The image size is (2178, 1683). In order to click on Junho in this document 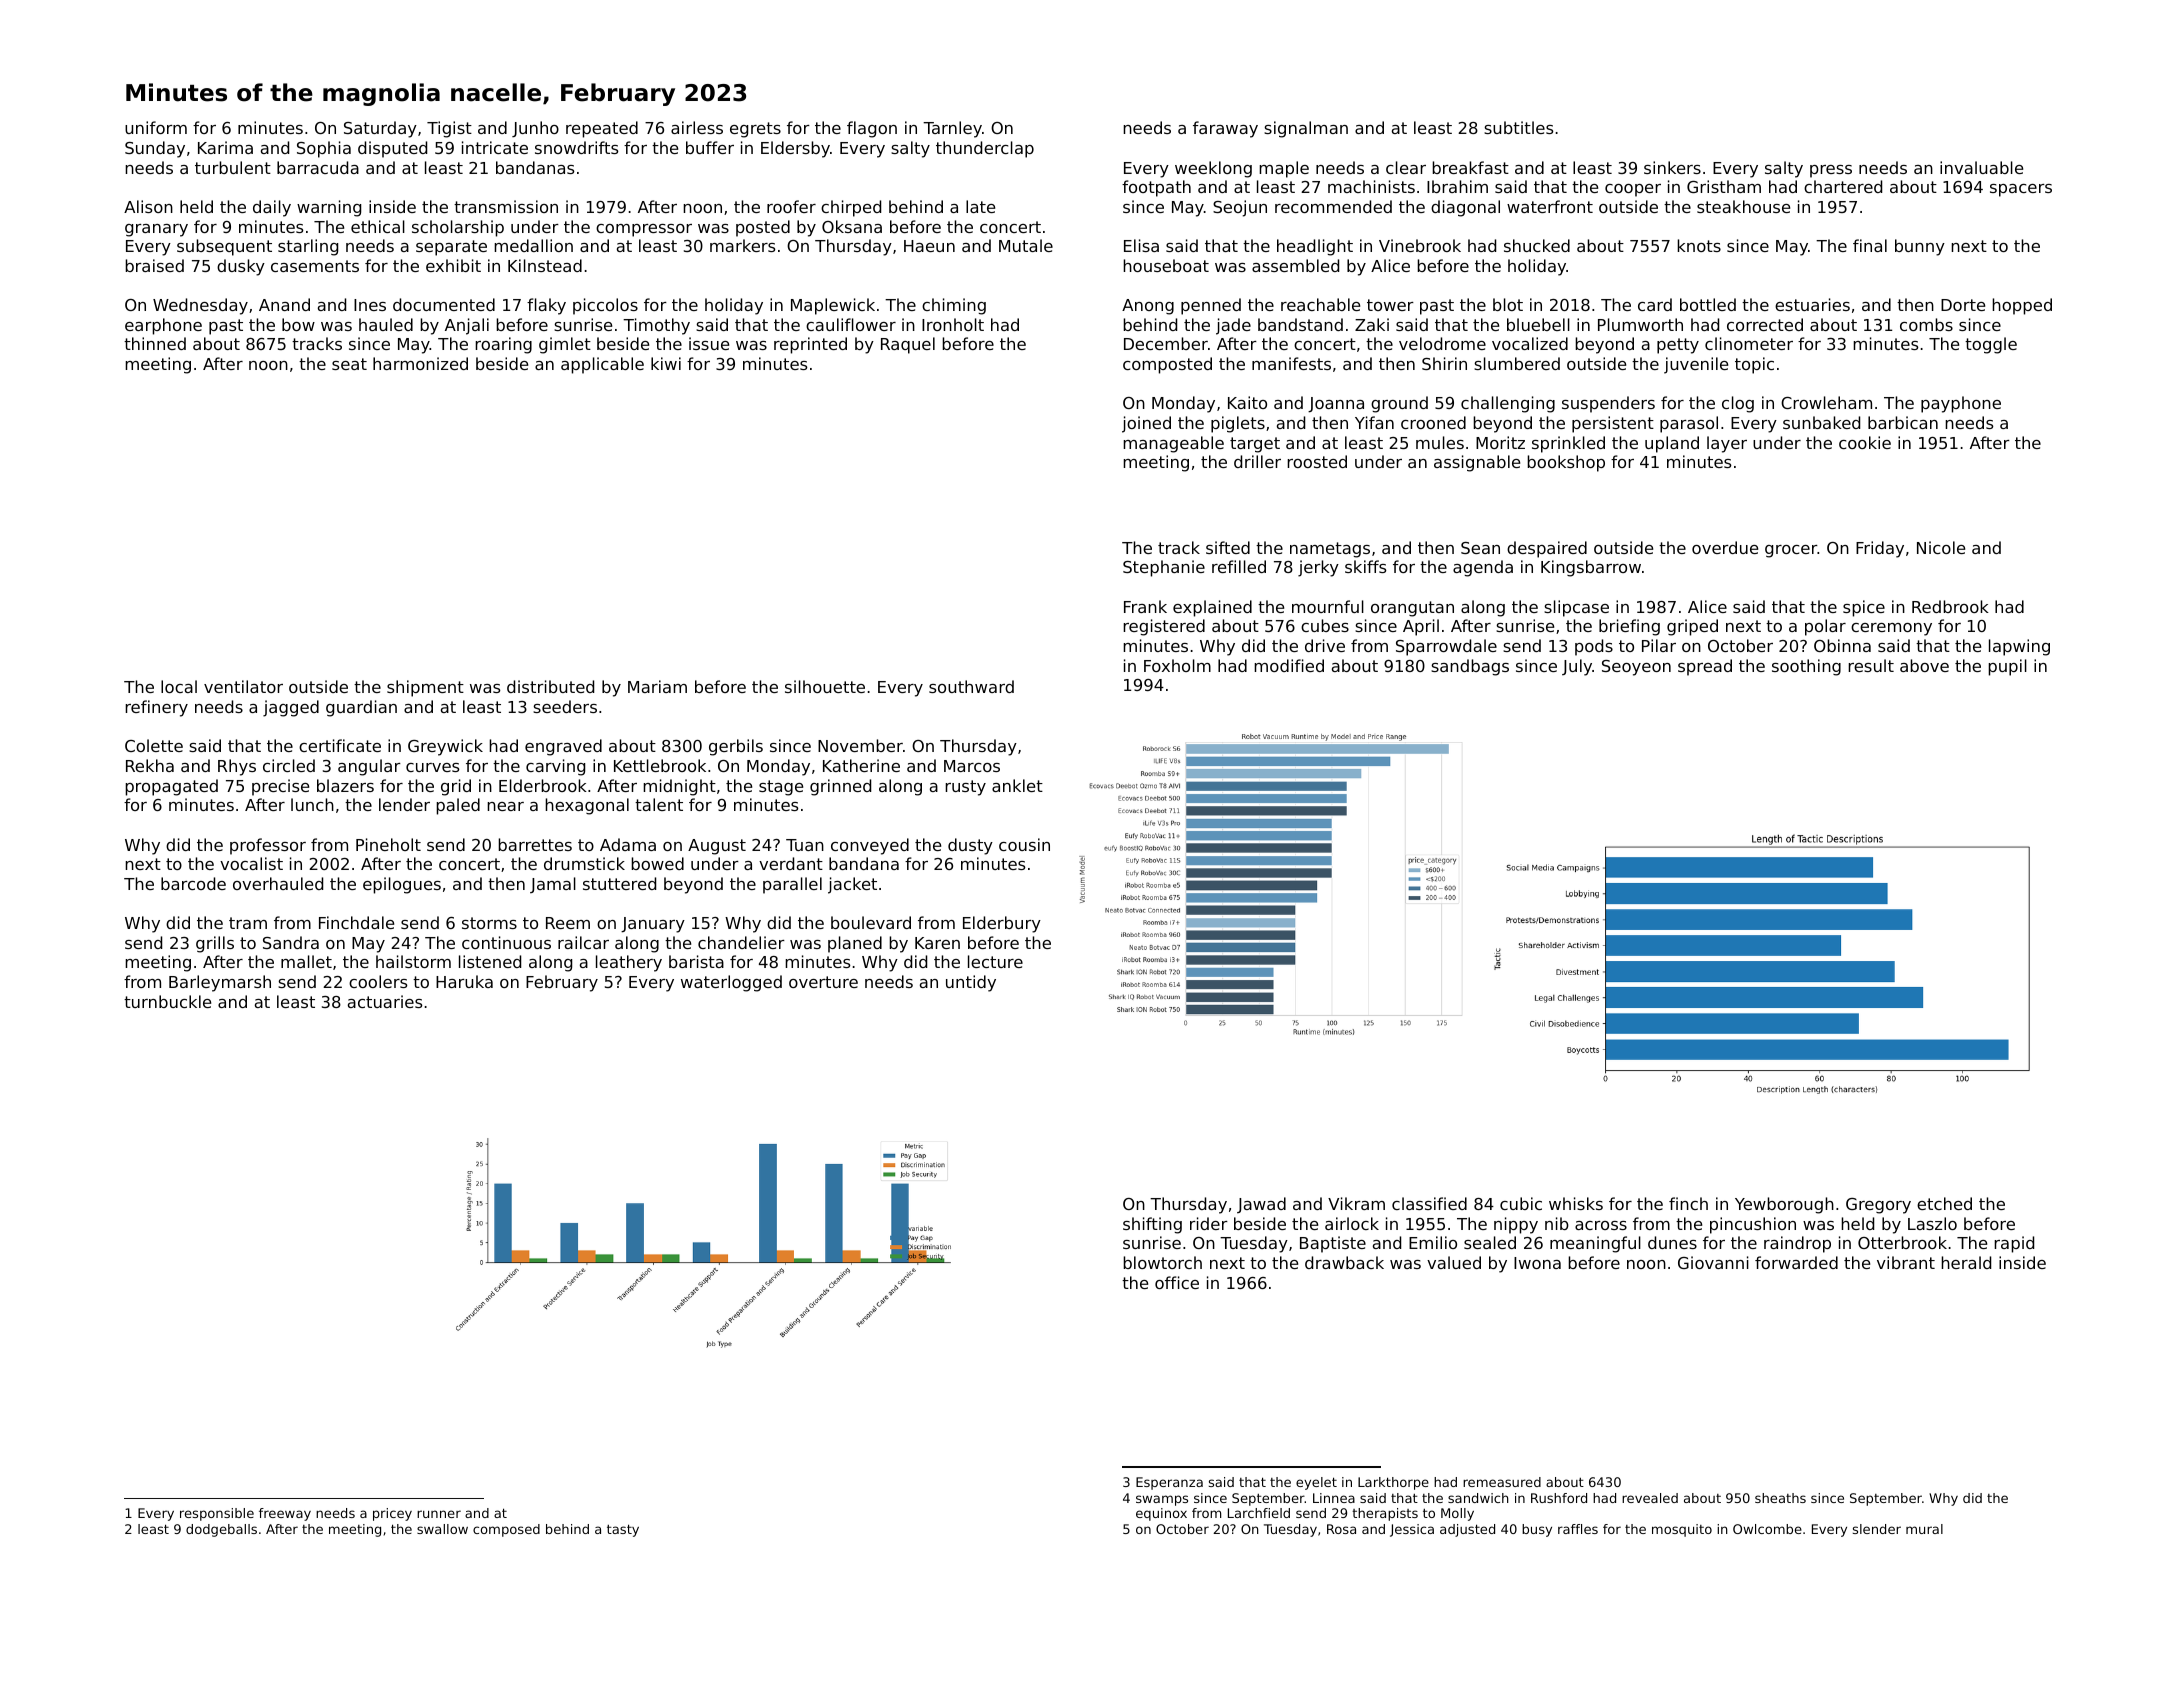, I will do `click(535, 129)`.
